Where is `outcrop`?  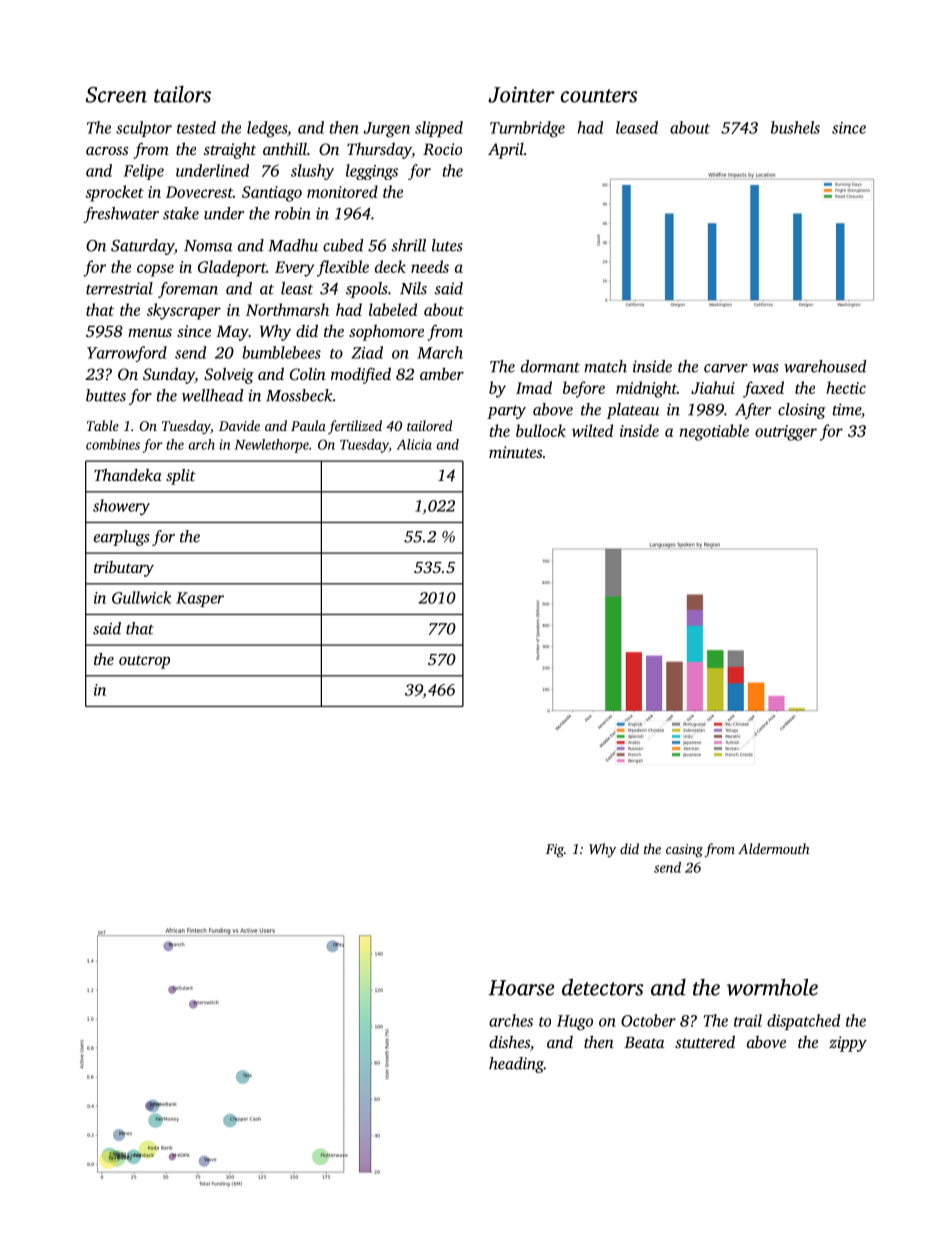
outcrop is located at coordinates (144, 662).
